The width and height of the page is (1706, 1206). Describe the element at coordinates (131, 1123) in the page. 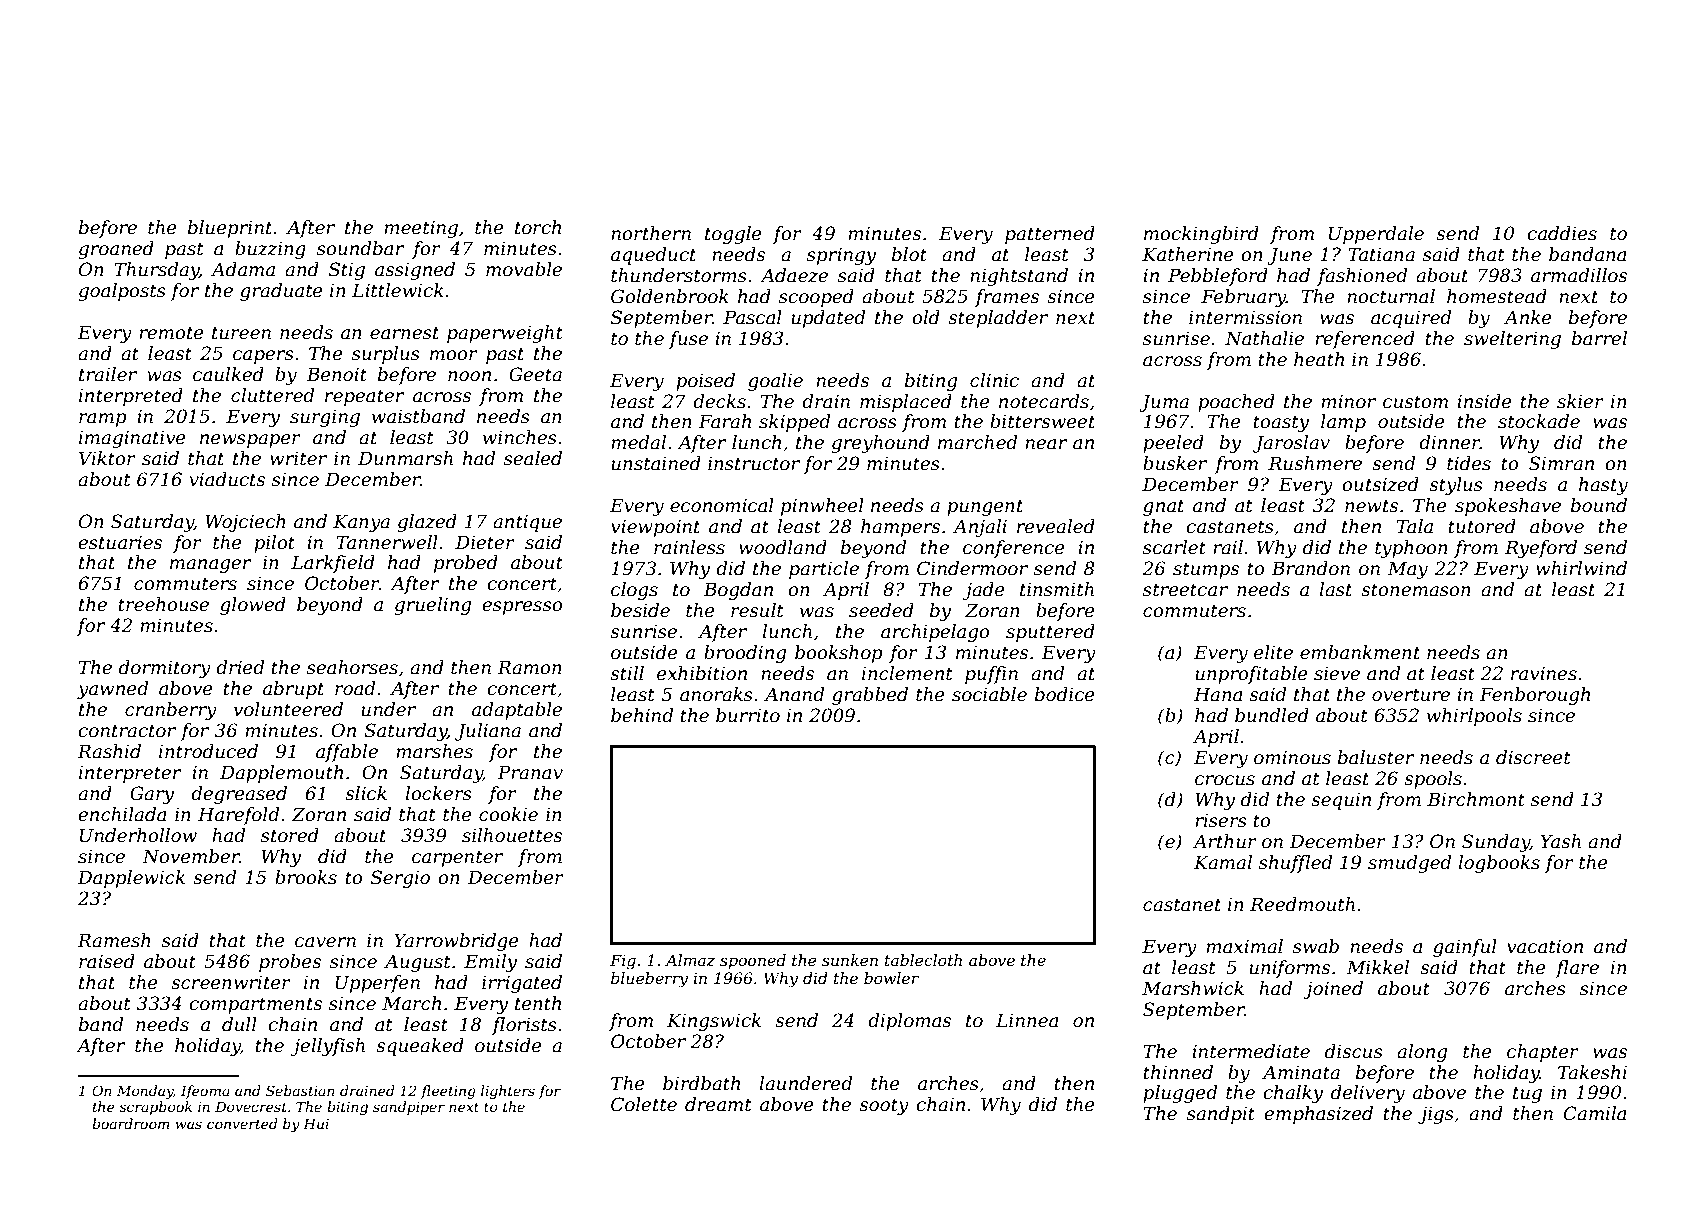

I see `boardroom` at that location.
